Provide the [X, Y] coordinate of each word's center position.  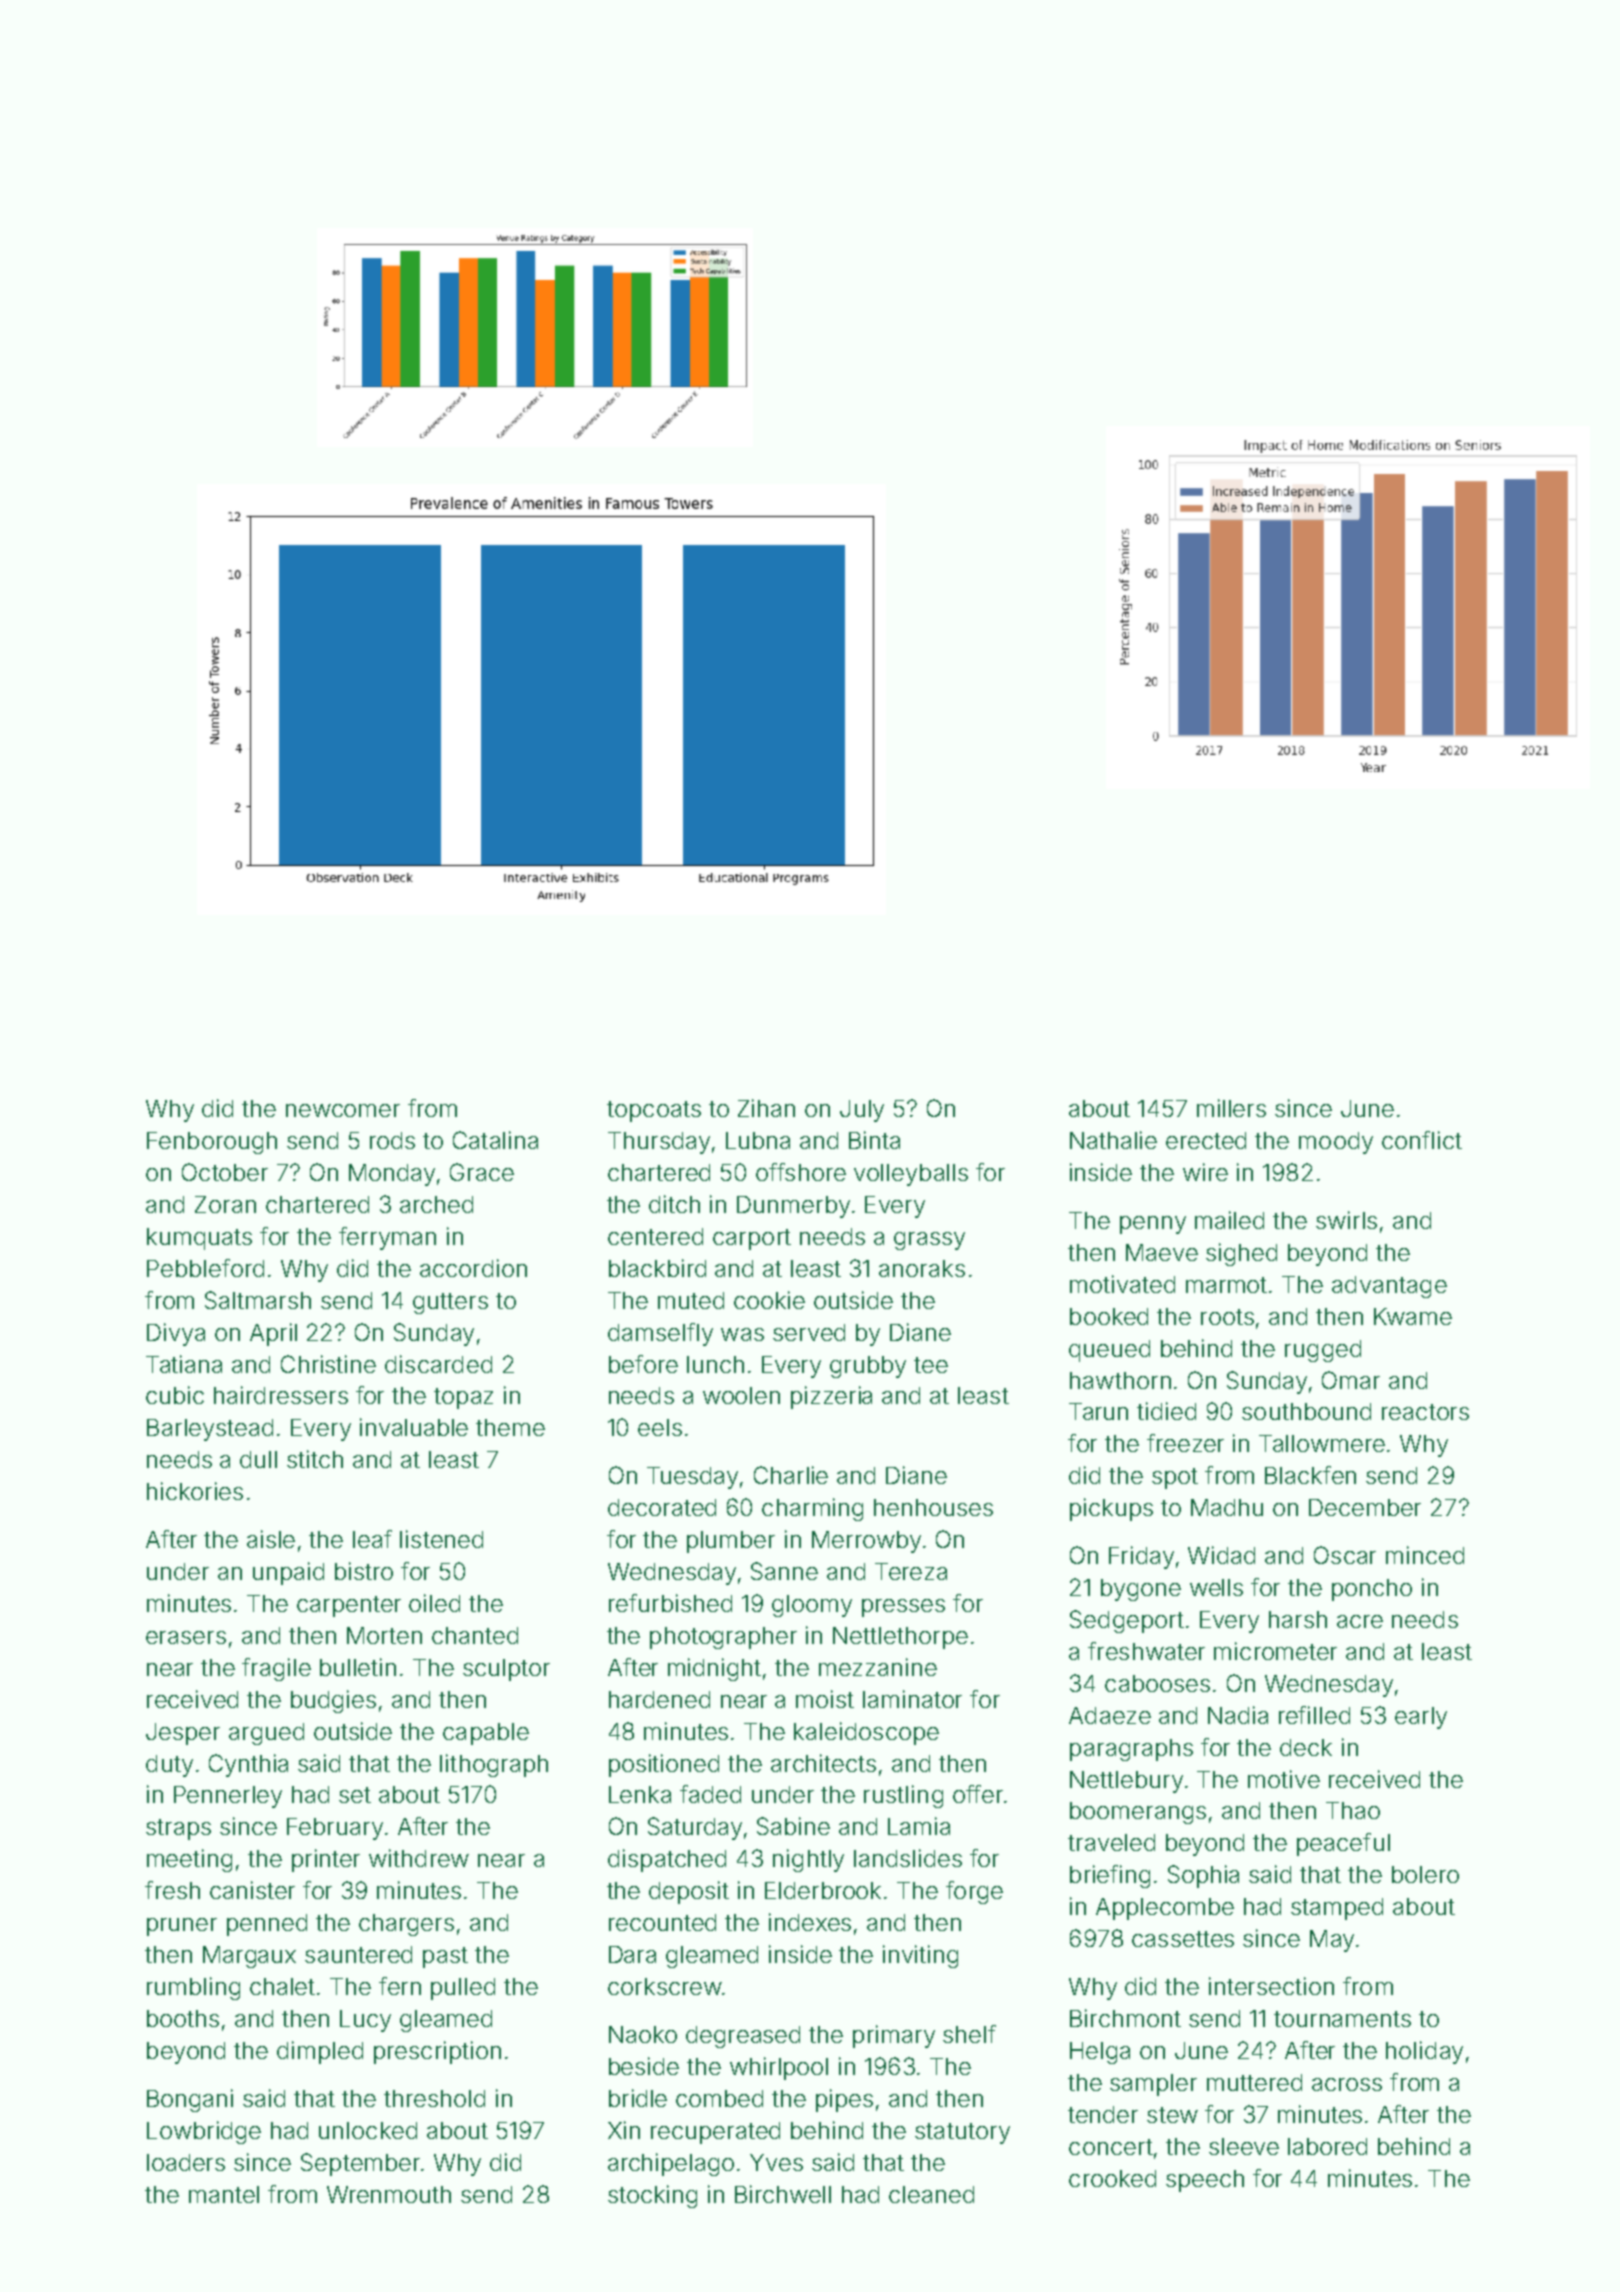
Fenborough [212, 1143]
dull [258, 1459]
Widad [1221, 1555]
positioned [664, 1765]
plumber [731, 1542]
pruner [182, 1927]
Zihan [766, 1108]
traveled [1111, 1842]
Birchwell [783, 2194]
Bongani [190, 2100]
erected [1206, 1140]
